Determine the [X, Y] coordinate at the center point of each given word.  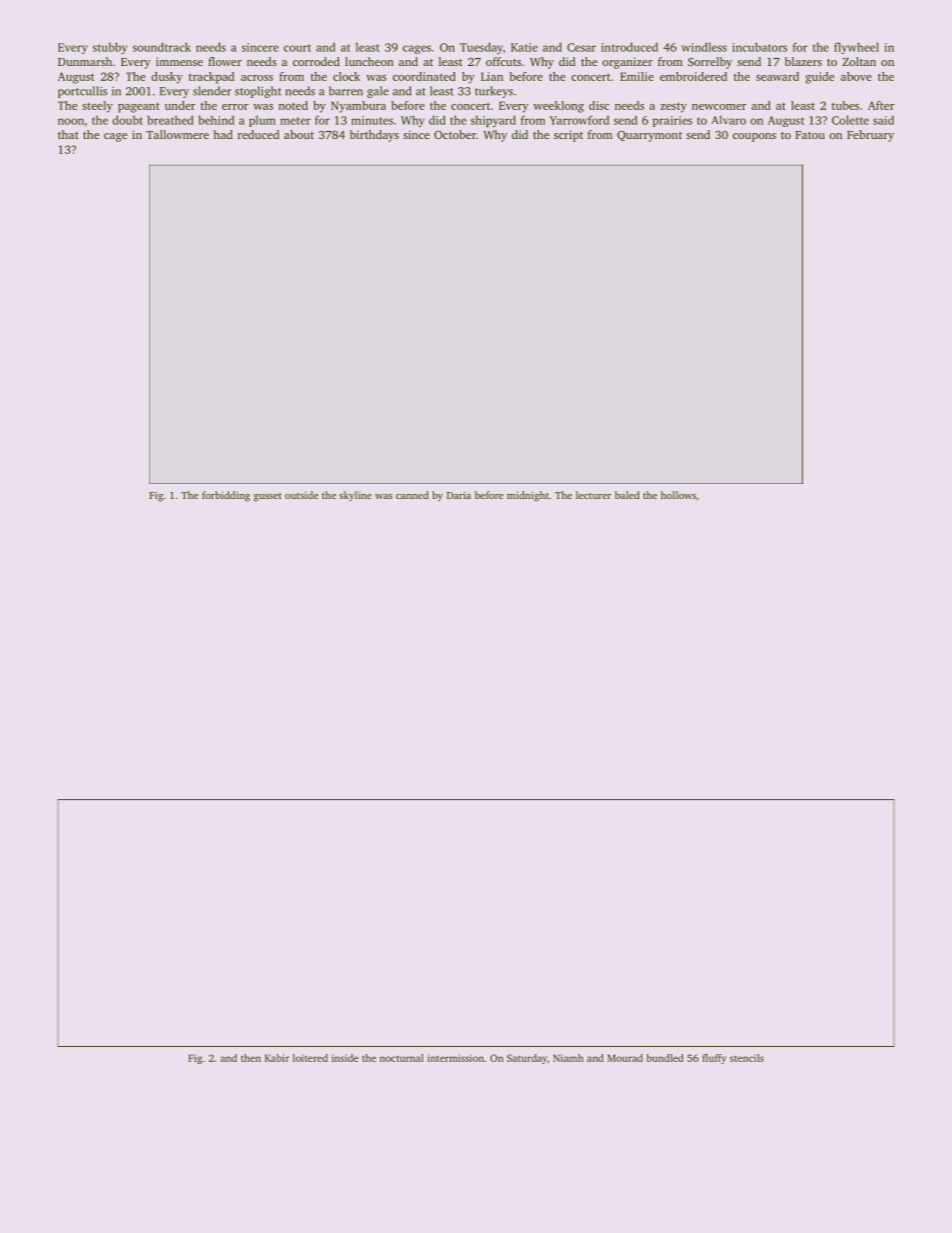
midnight [528, 496]
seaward [777, 76]
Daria [459, 495]
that [68, 134]
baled [627, 495]
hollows [678, 495]
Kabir [277, 1058]
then [251, 1058]
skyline [355, 496]
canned [412, 495]
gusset [268, 497]
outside [301, 495]
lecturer [594, 495]
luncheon [369, 61]
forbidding [226, 496]
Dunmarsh [85, 61]
